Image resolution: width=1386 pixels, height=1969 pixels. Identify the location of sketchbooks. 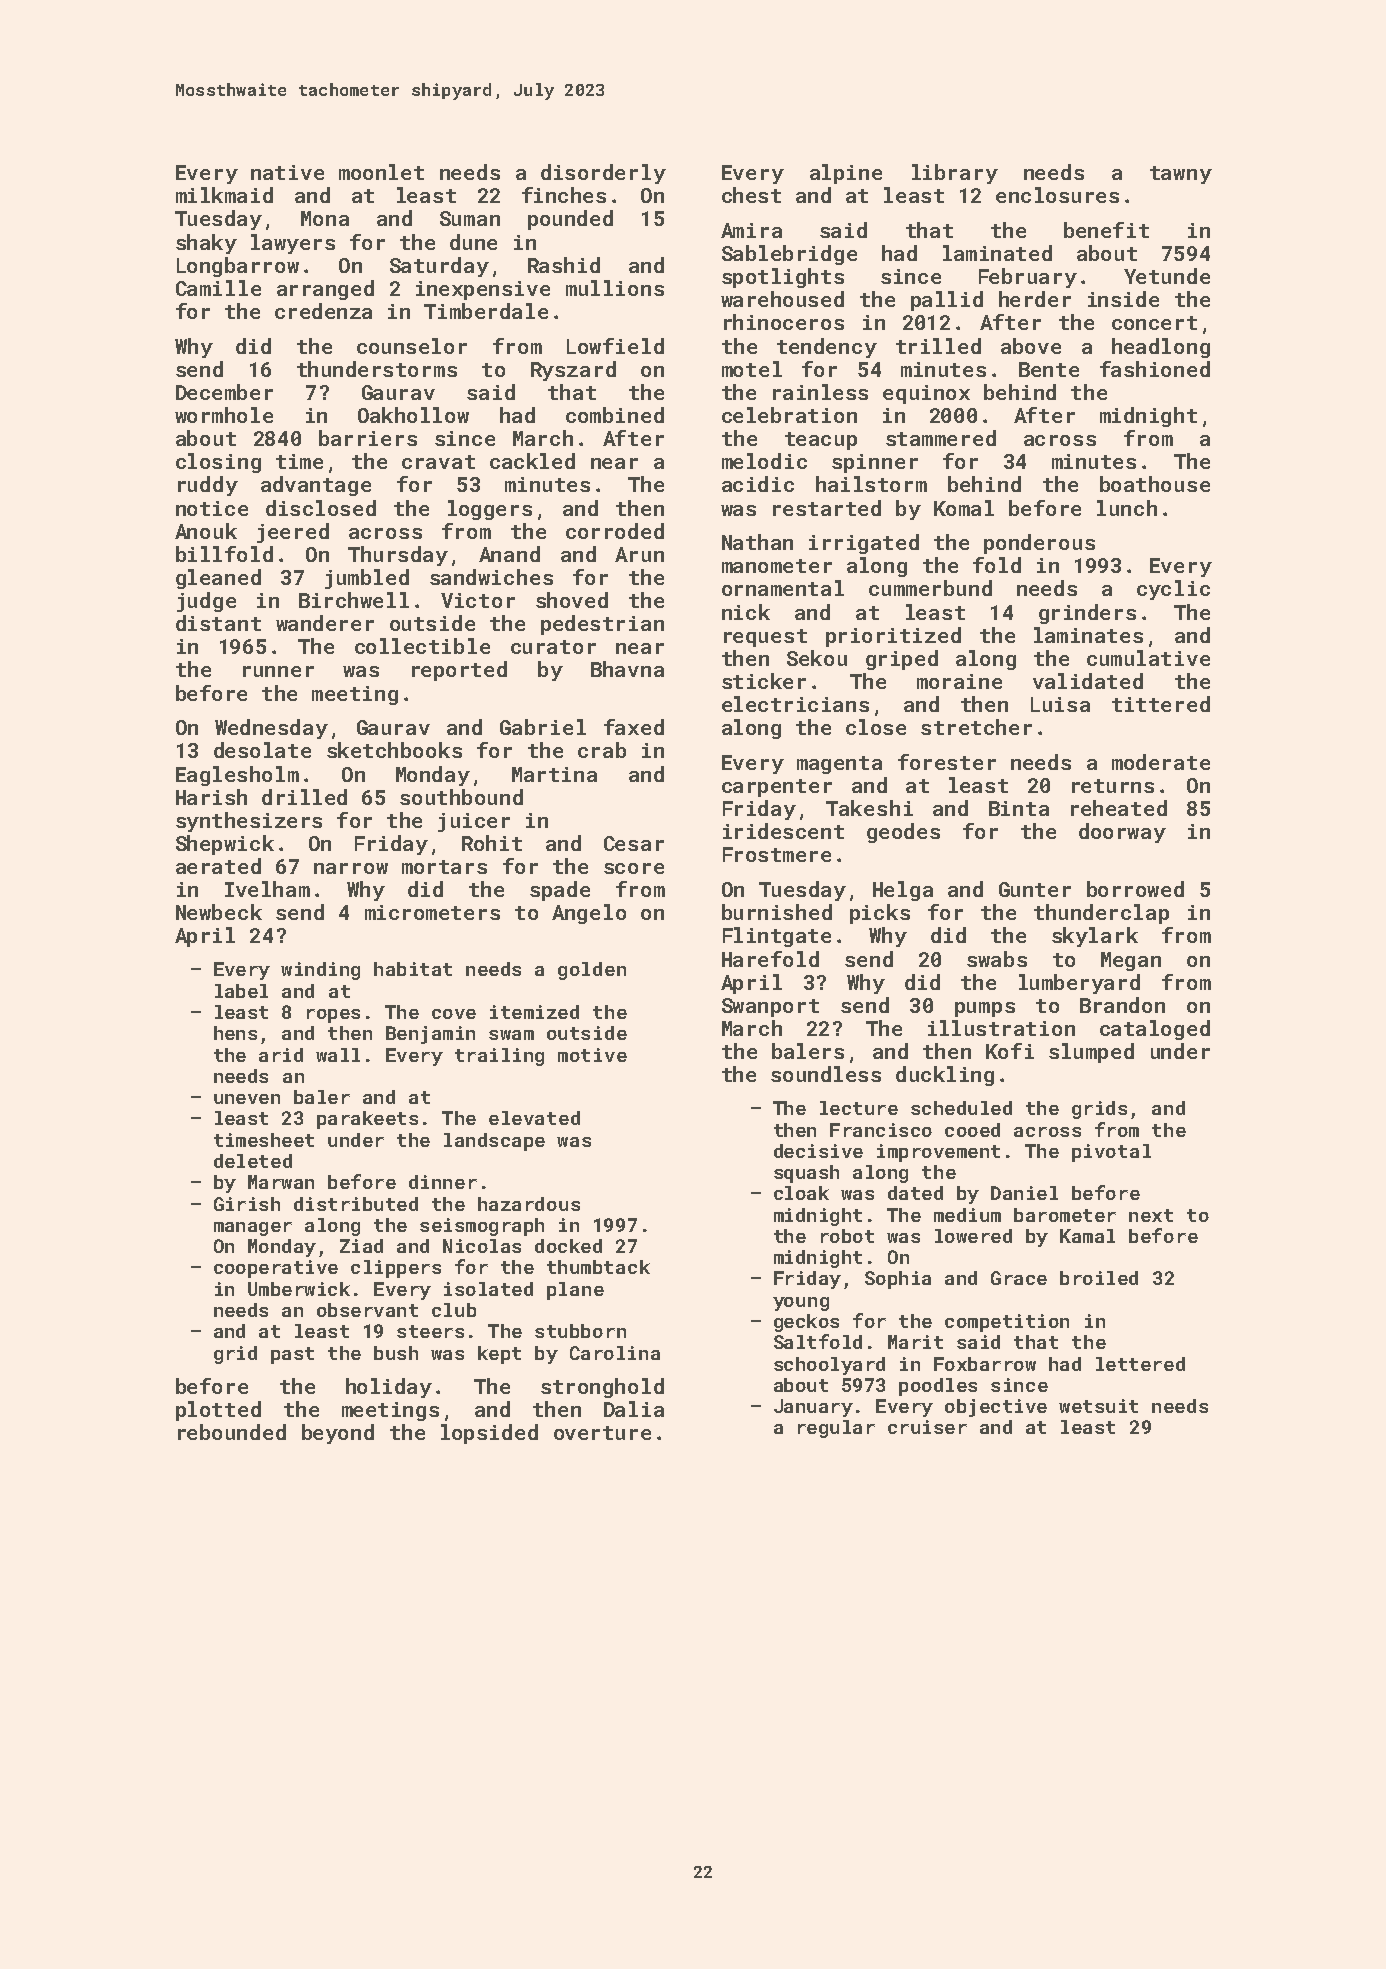
(394, 750).
